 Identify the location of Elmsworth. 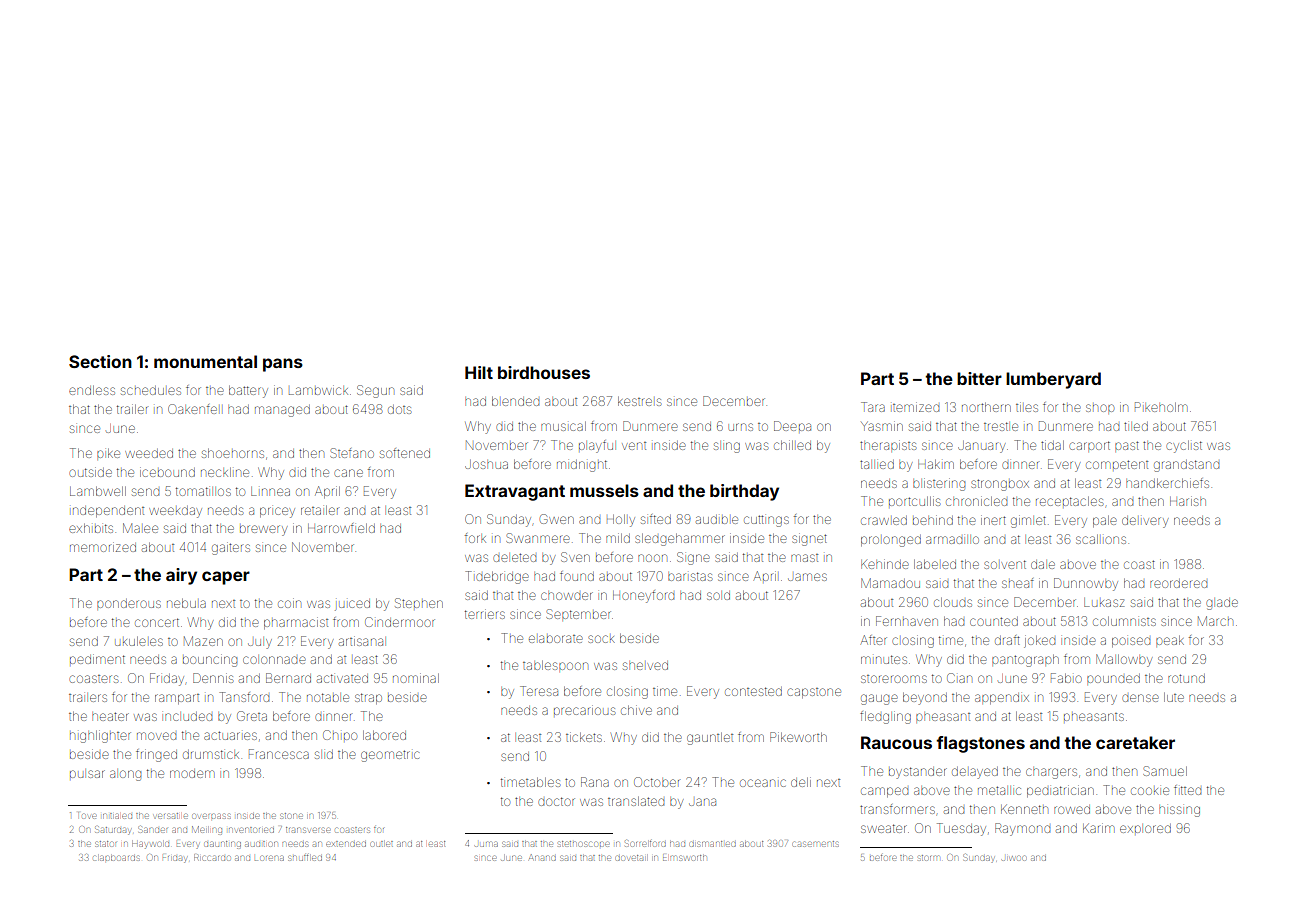
(684, 858).
